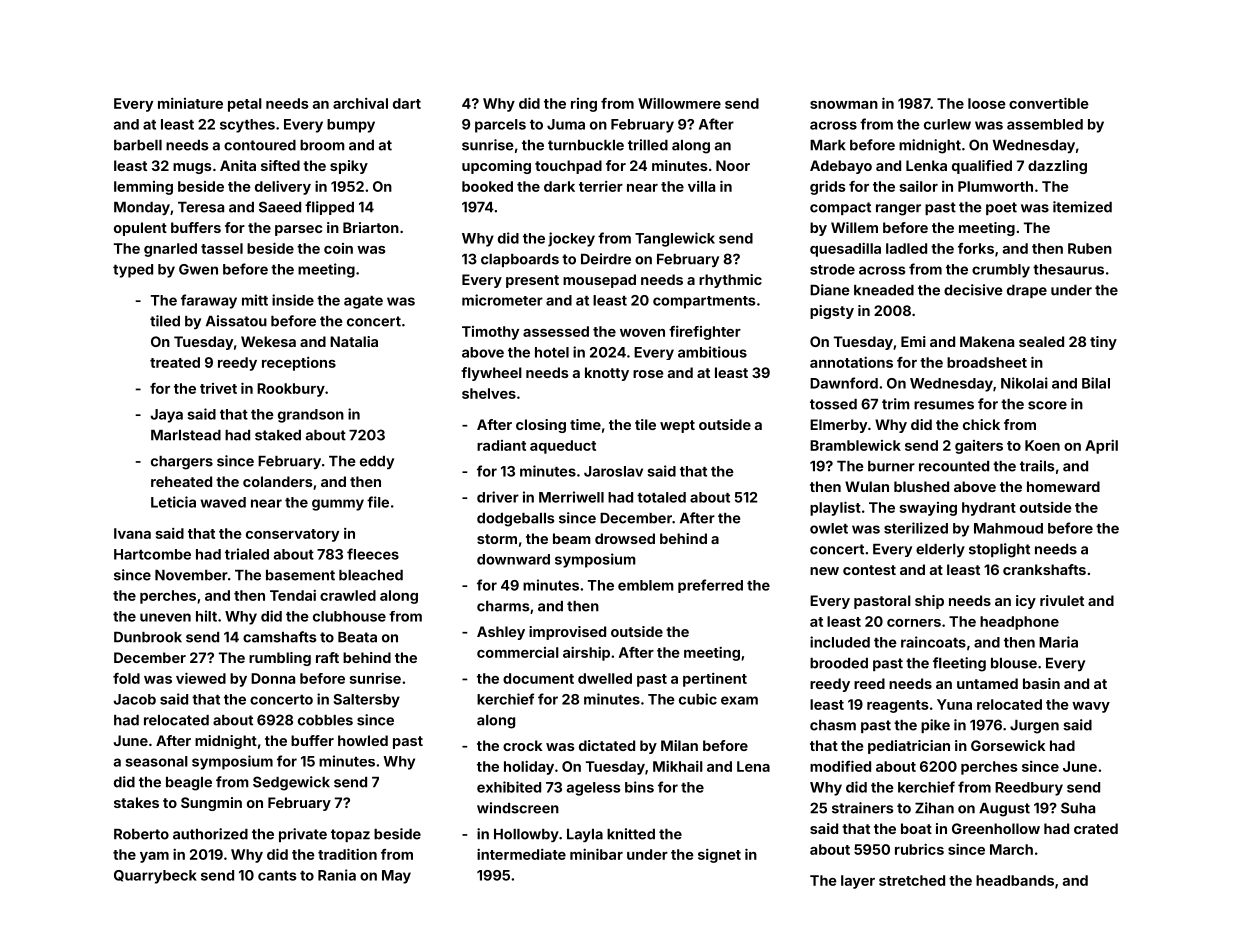  What do you see at coordinates (919, 849) in the screenshot?
I see `rubrics` at bounding box center [919, 849].
